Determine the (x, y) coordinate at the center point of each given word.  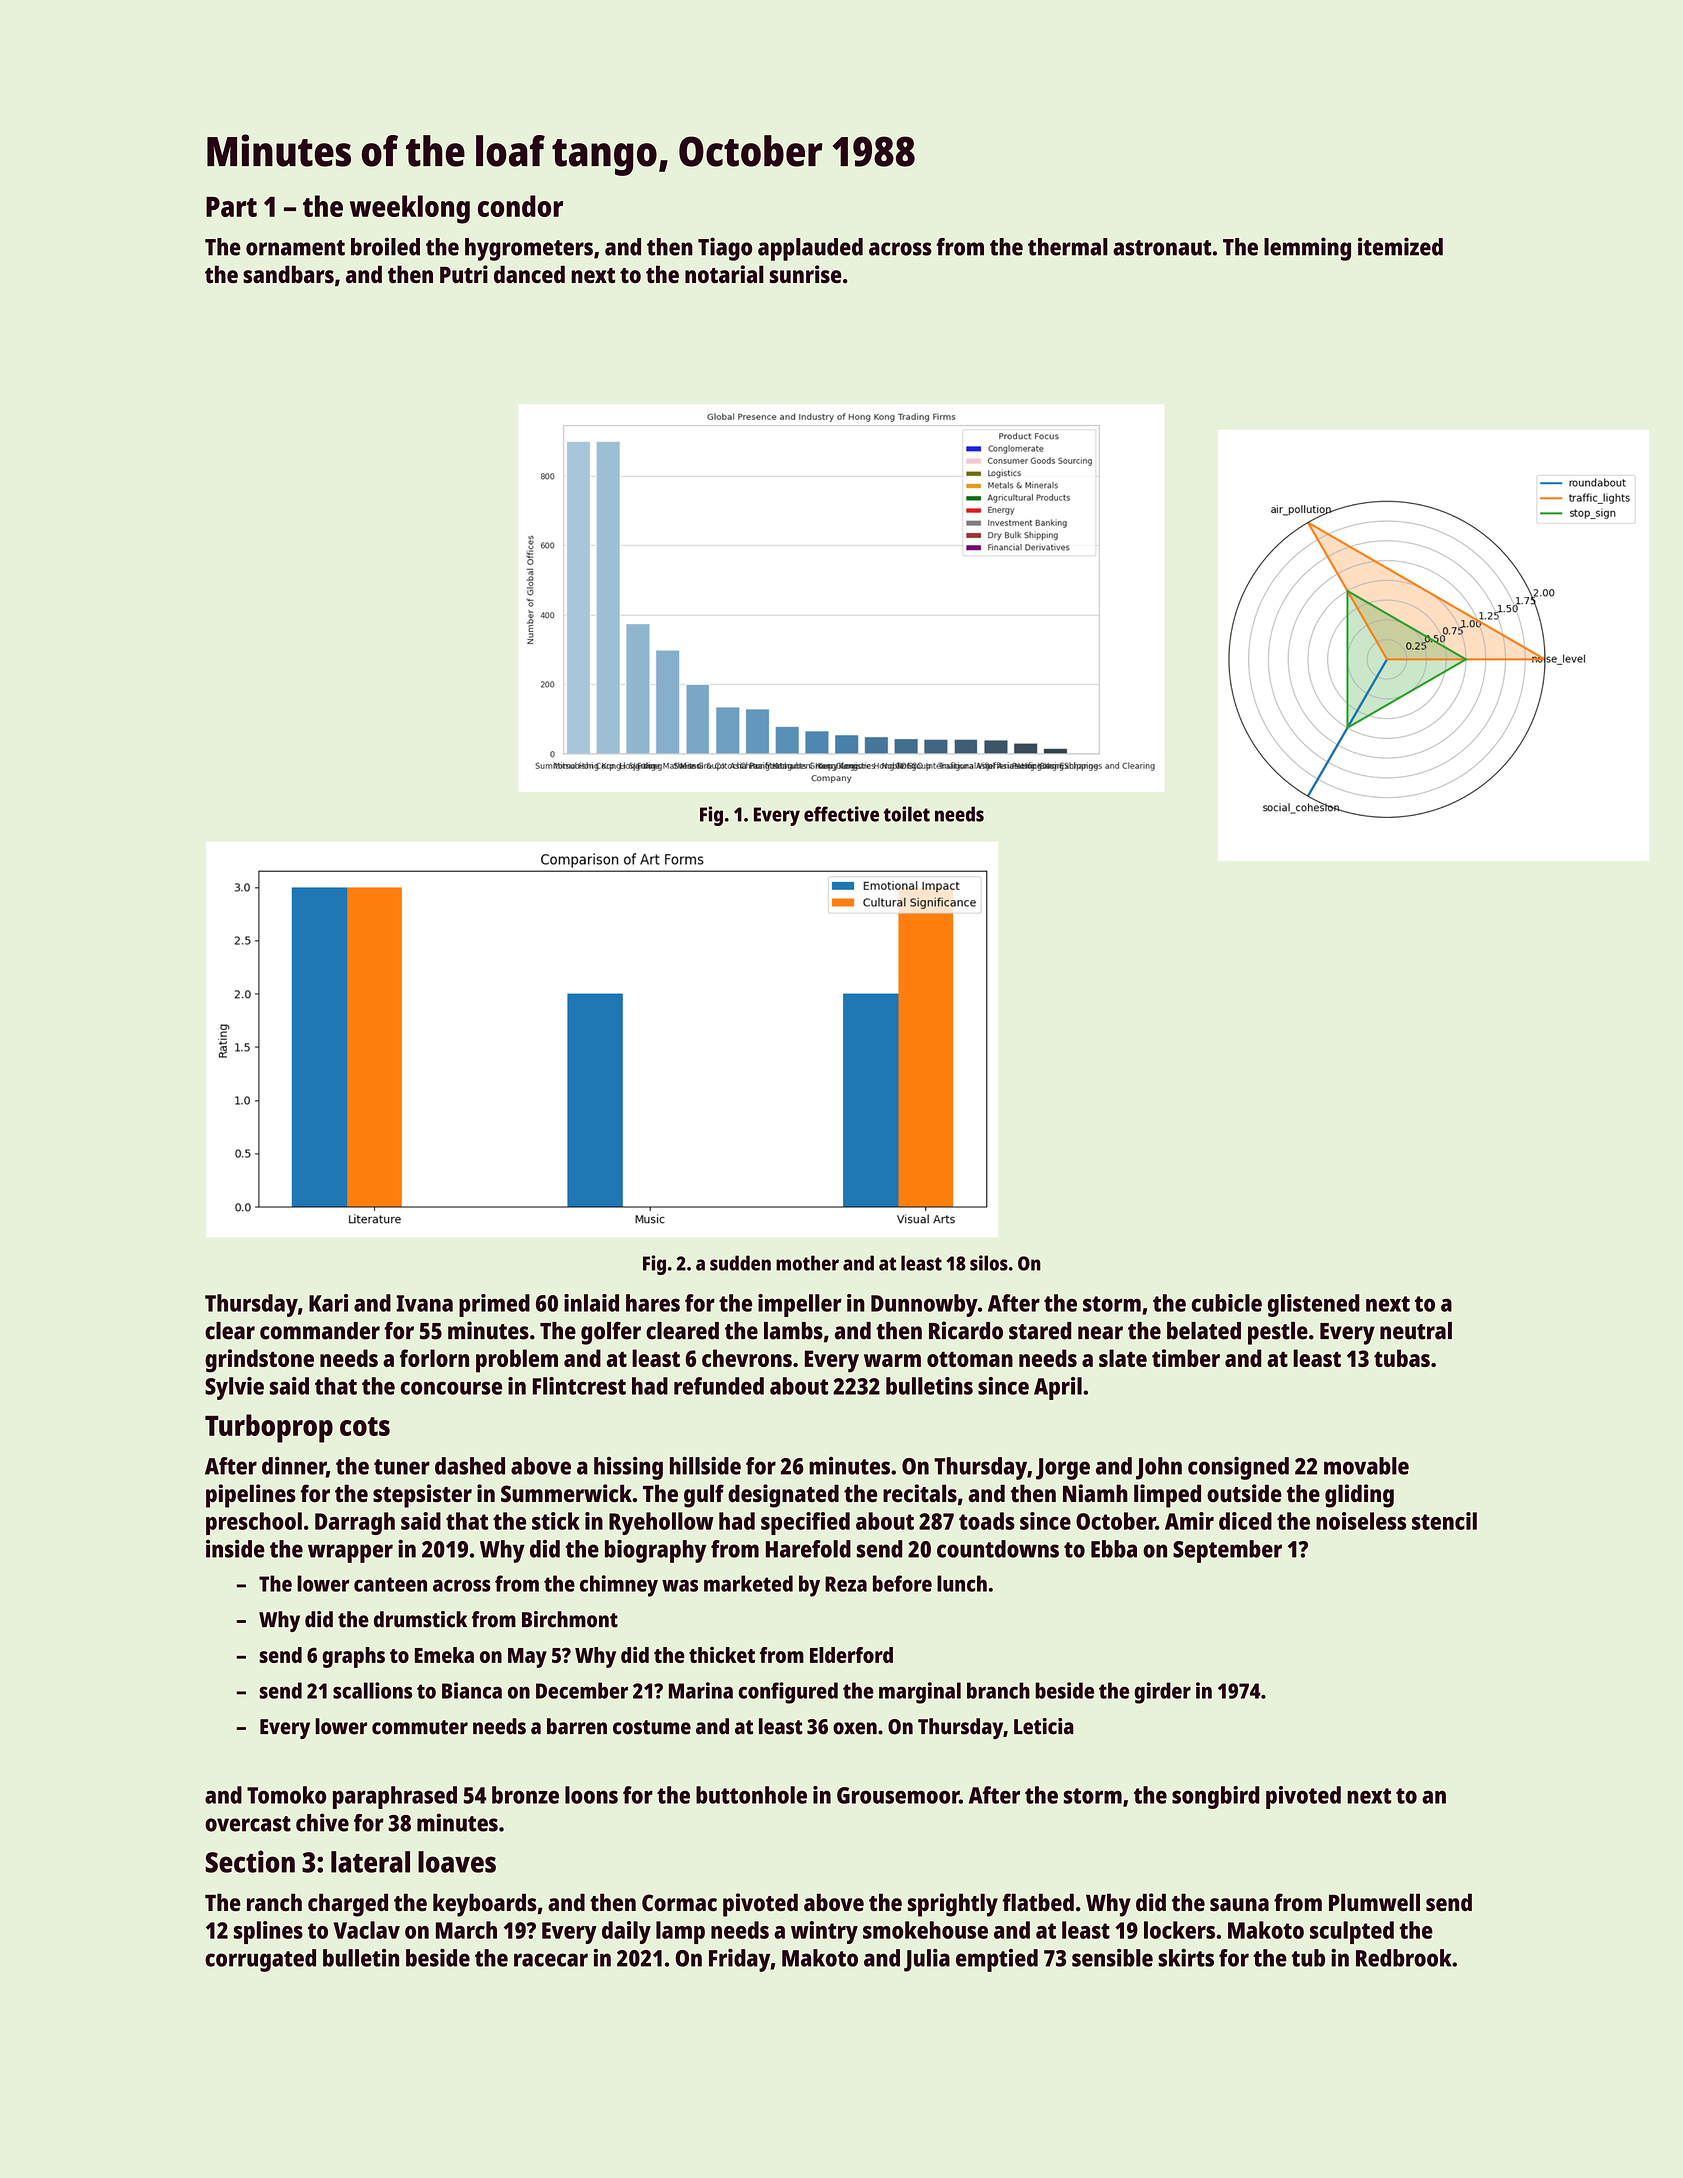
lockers (1179, 1930)
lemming (1307, 249)
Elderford (851, 1655)
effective (841, 814)
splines (268, 1932)
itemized (1400, 246)
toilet (906, 814)
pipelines (251, 1496)
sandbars (288, 274)
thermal (1068, 247)
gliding (1359, 1496)
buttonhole (751, 1795)
